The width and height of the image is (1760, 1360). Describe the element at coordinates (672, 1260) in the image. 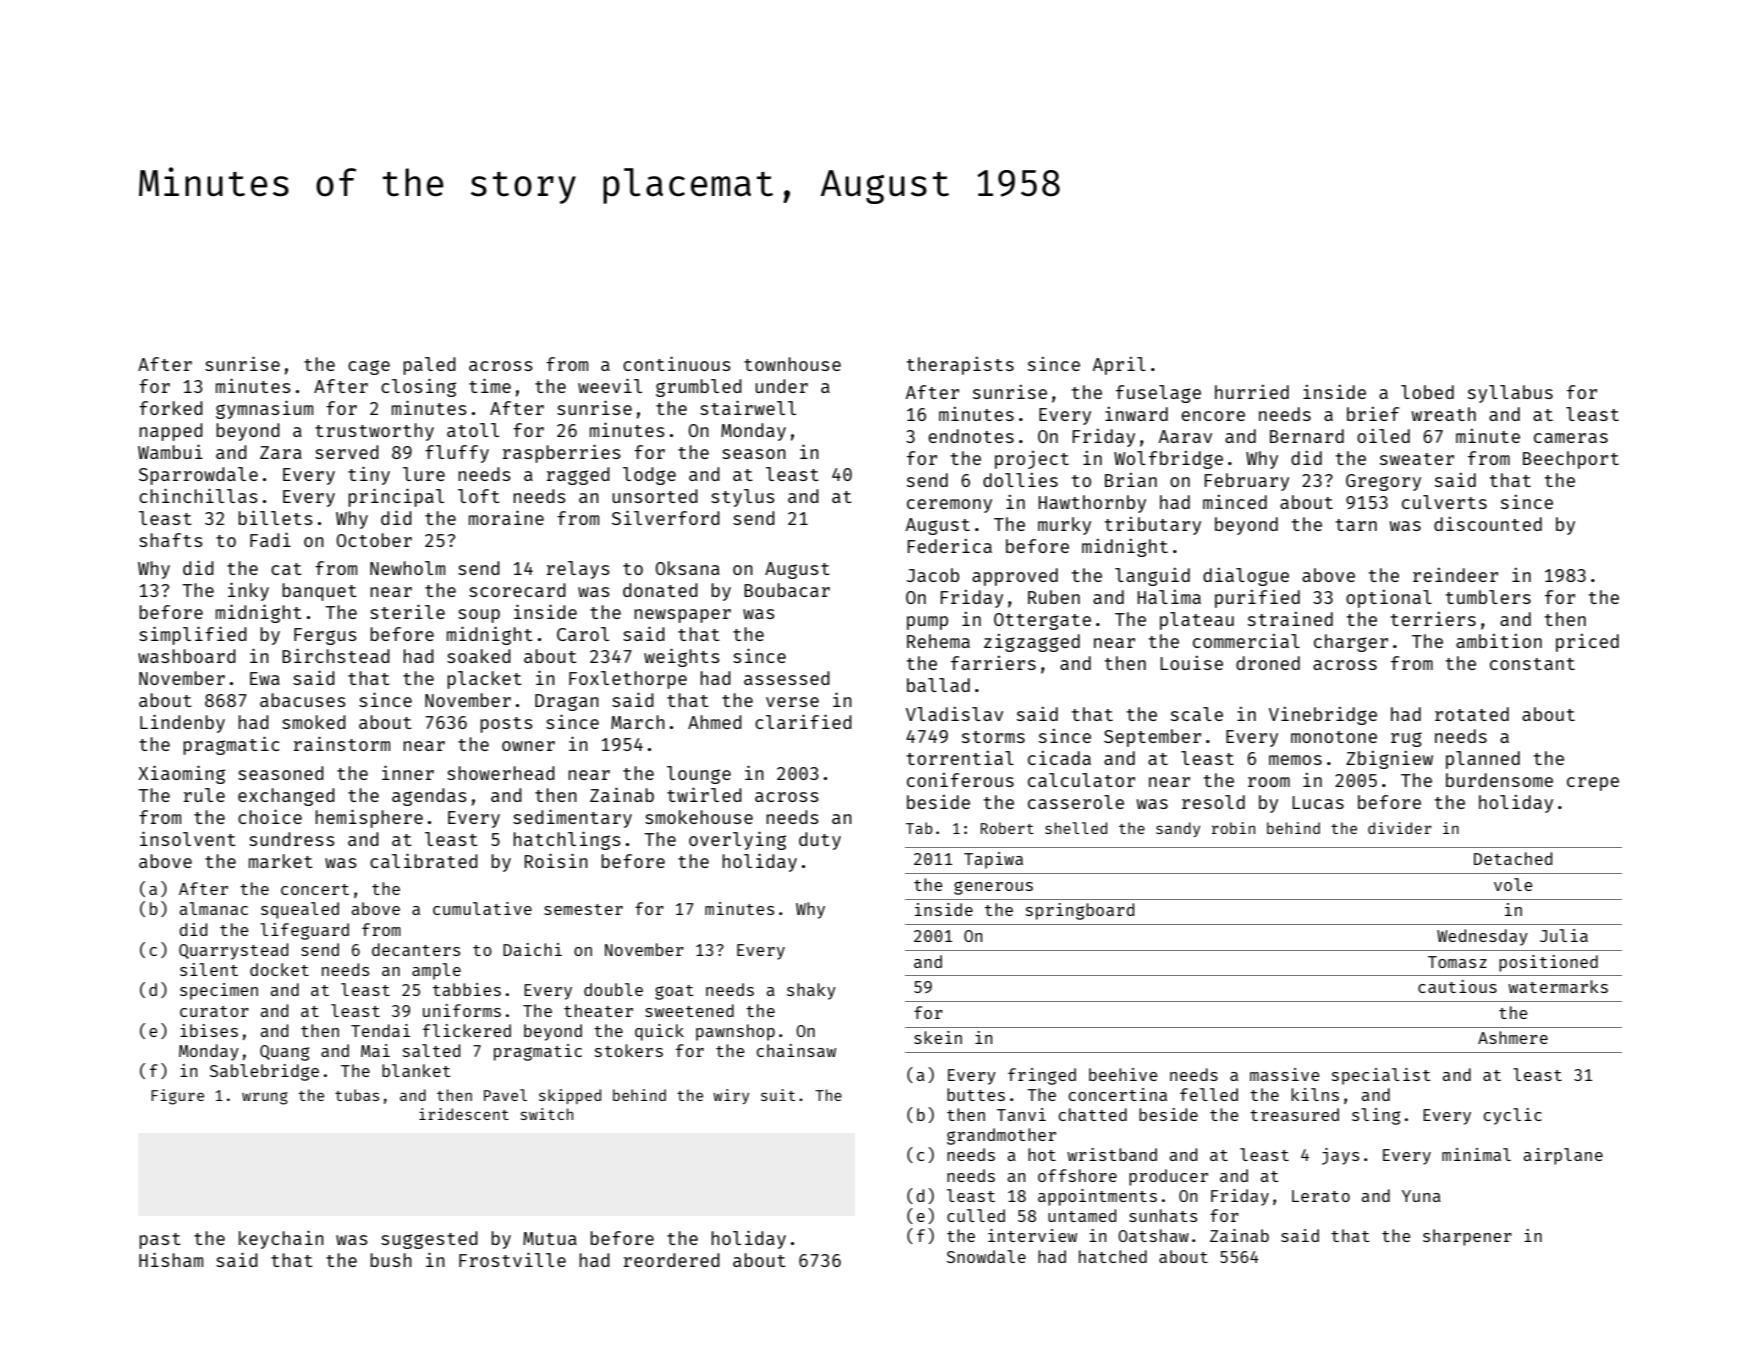

I see `reordered` at that location.
